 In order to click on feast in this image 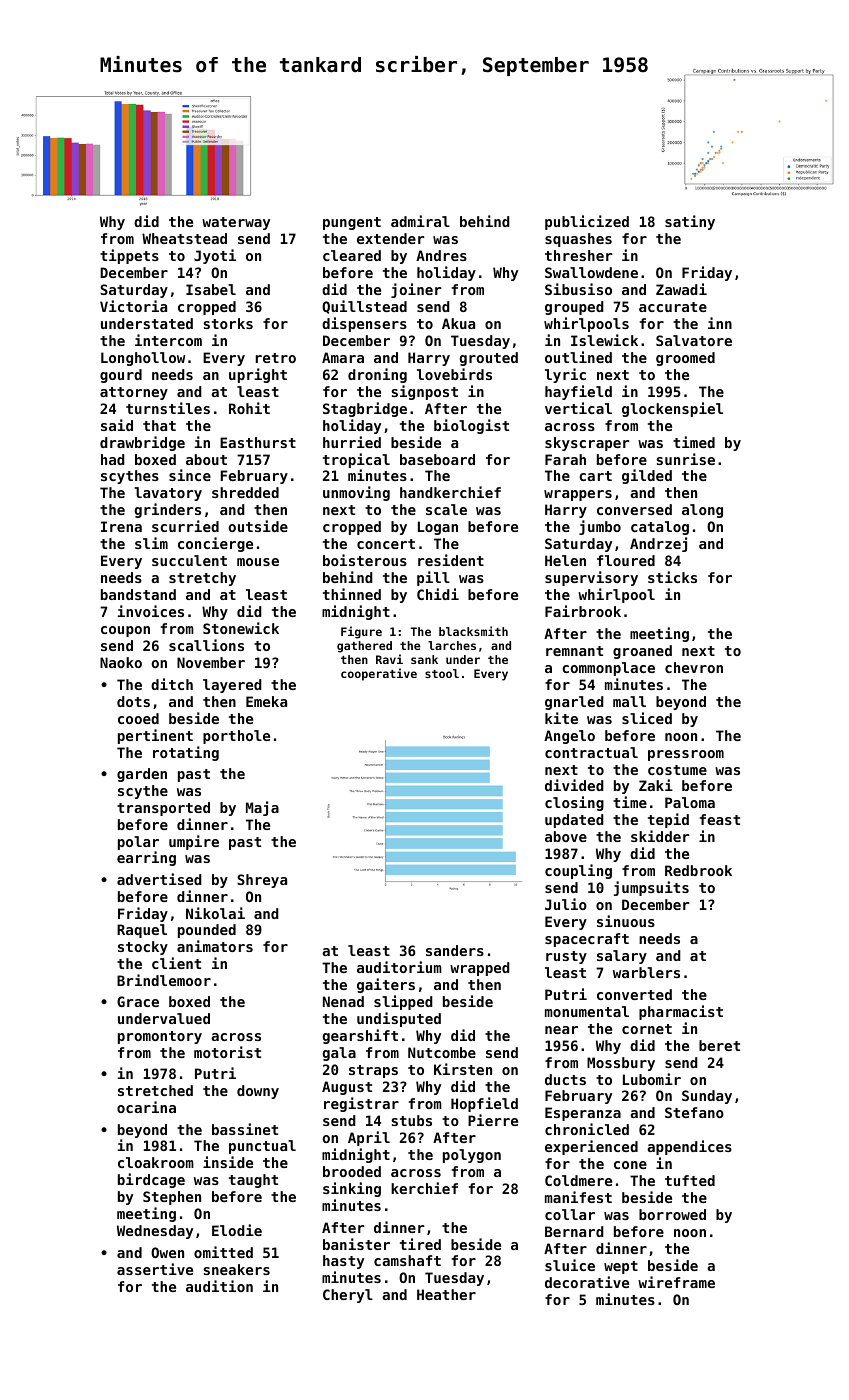, I will do `click(720, 819)`.
